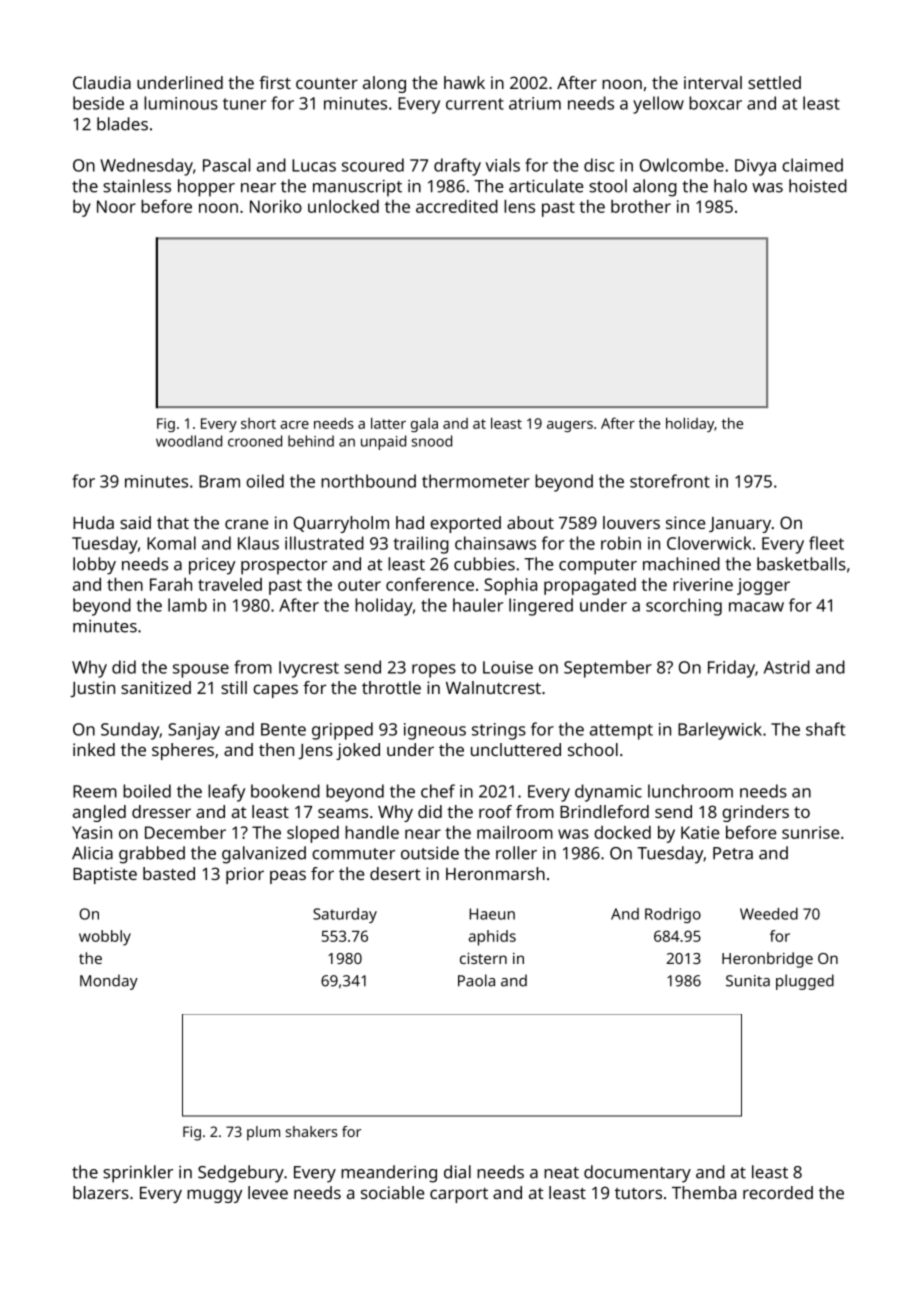  Describe the element at coordinates (432, 441) in the document. I see `snood` at that location.
